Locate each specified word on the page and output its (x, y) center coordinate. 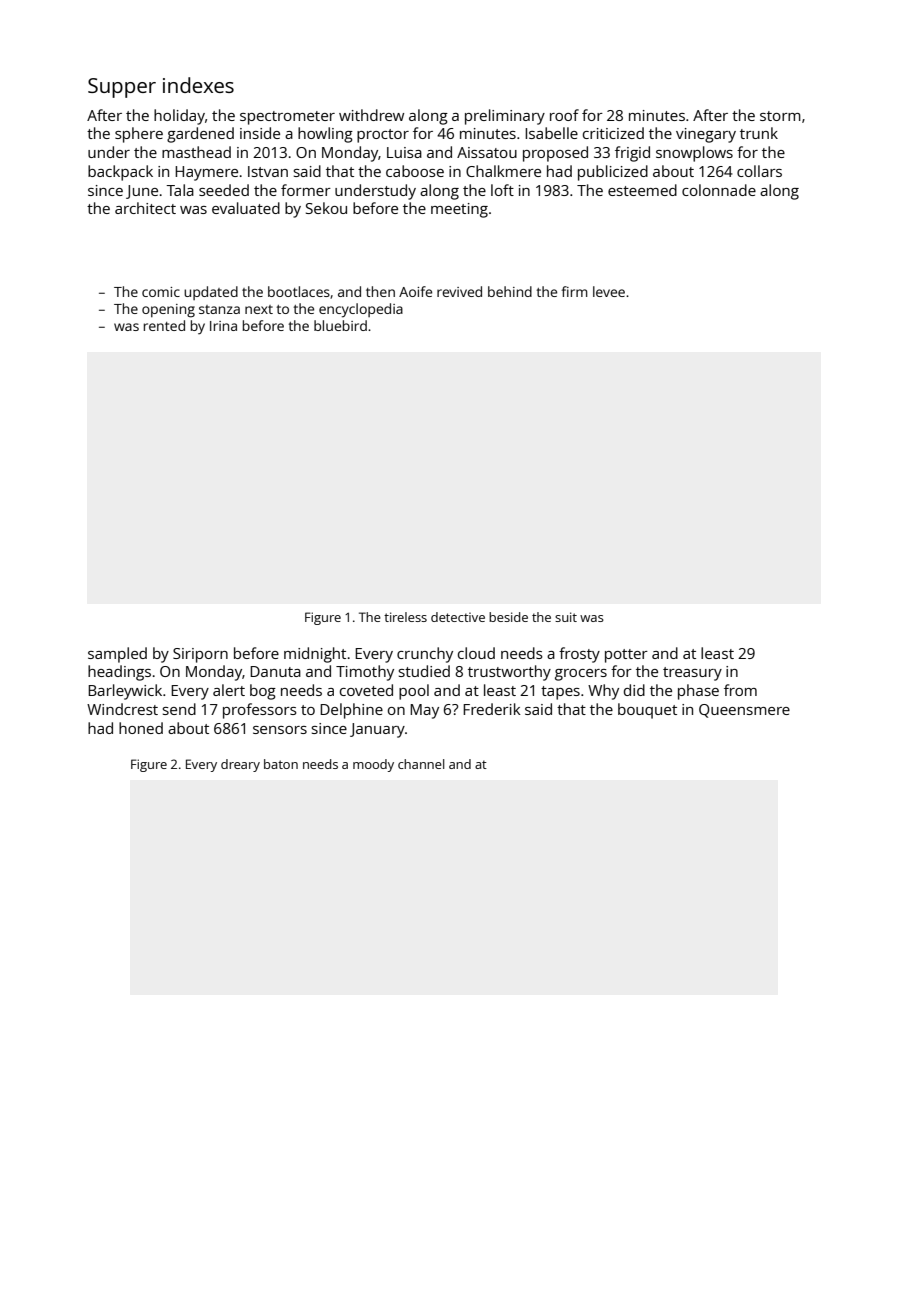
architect (145, 208)
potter (626, 656)
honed (141, 728)
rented (164, 325)
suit (566, 617)
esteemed (642, 190)
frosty (579, 655)
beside (508, 617)
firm (574, 291)
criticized (613, 133)
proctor (383, 136)
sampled (117, 655)
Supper (122, 88)
